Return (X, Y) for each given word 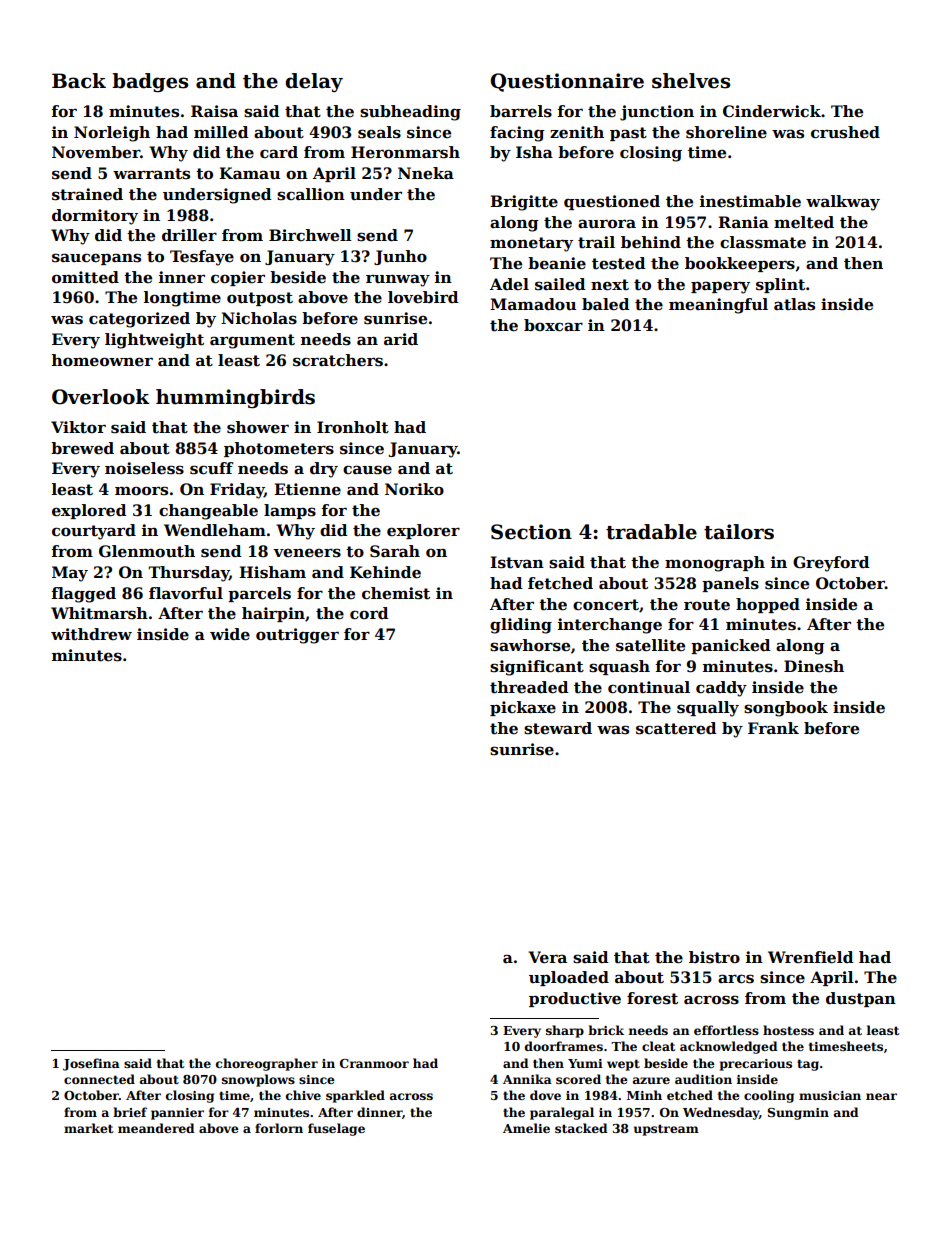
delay (314, 82)
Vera (547, 957)
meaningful (718, 306)
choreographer (267, 1064)
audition (703, 1079)
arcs (736, 979)
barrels (521, 111)
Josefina (91, 1064)
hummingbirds (235, 399)
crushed (845, 132)
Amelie (526, 1128)
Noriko (414, 489)
